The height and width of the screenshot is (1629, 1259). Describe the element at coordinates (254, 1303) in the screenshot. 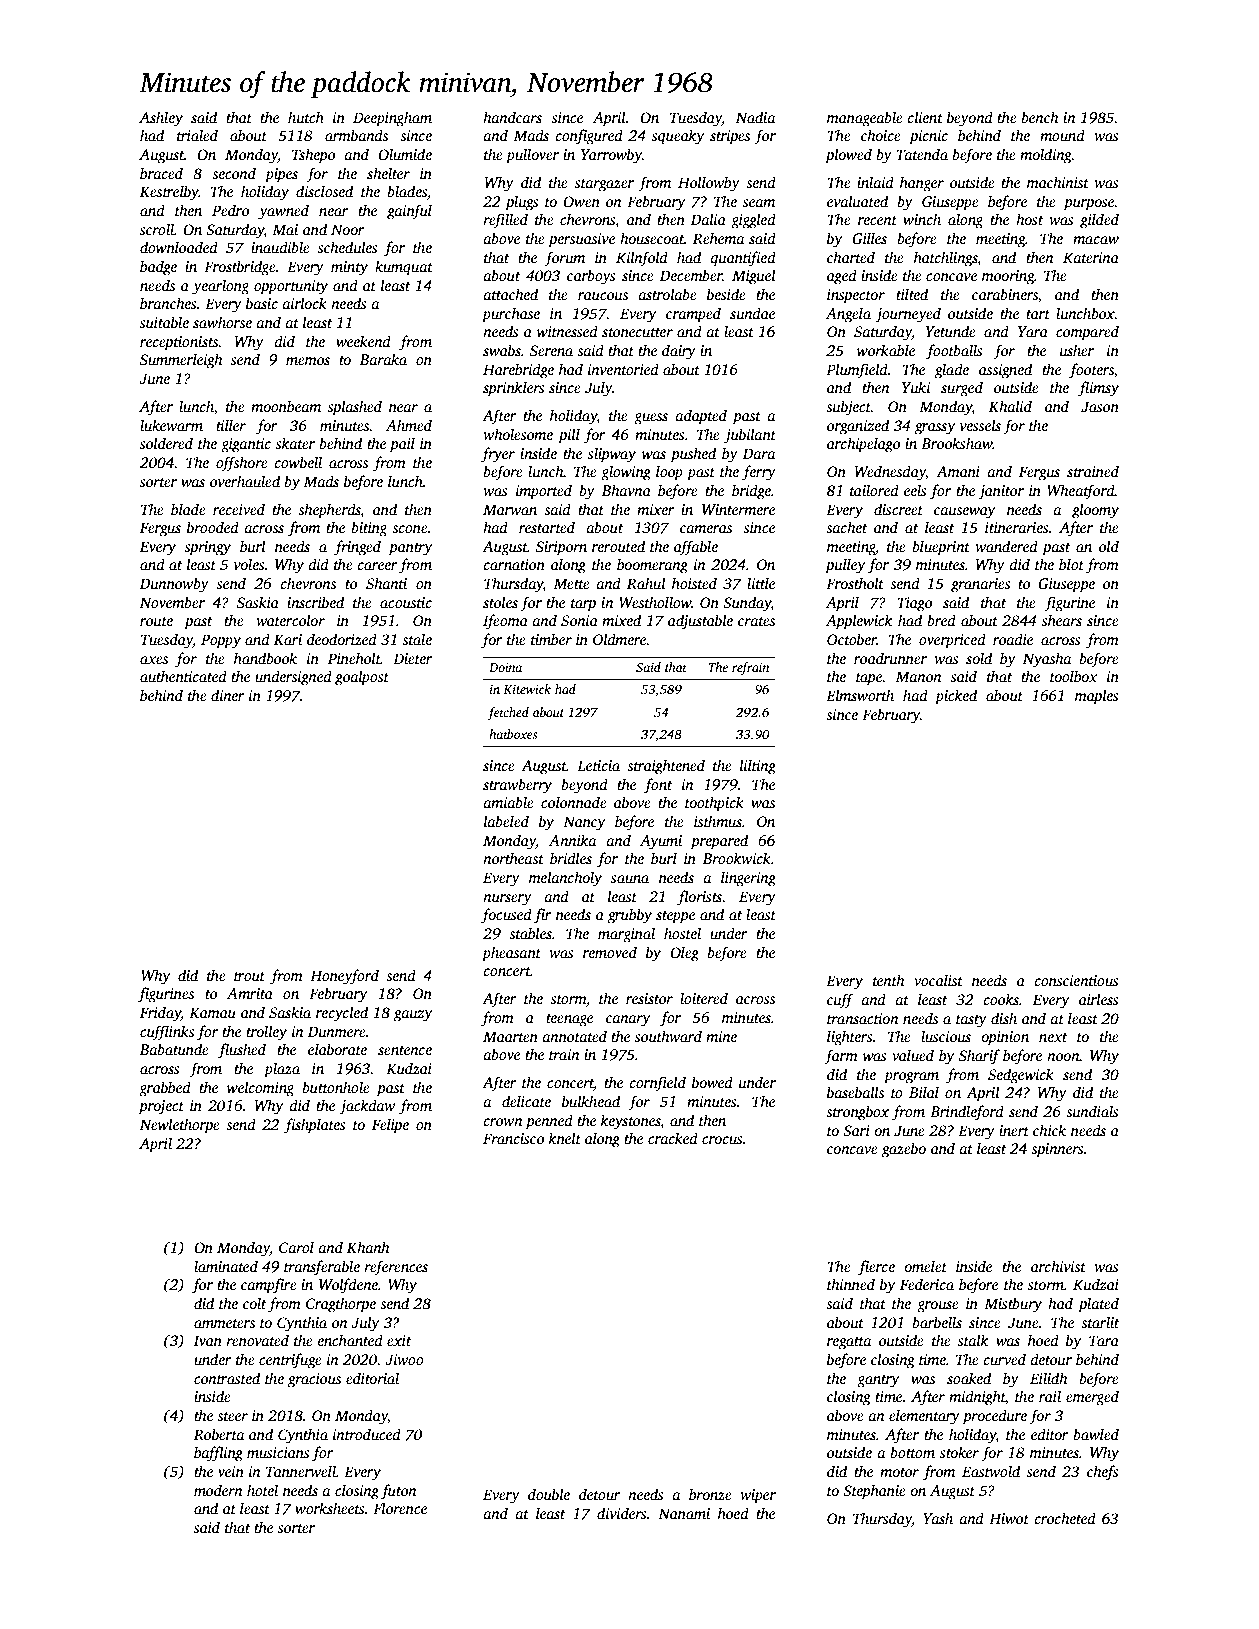

I see `colt` at that location.
